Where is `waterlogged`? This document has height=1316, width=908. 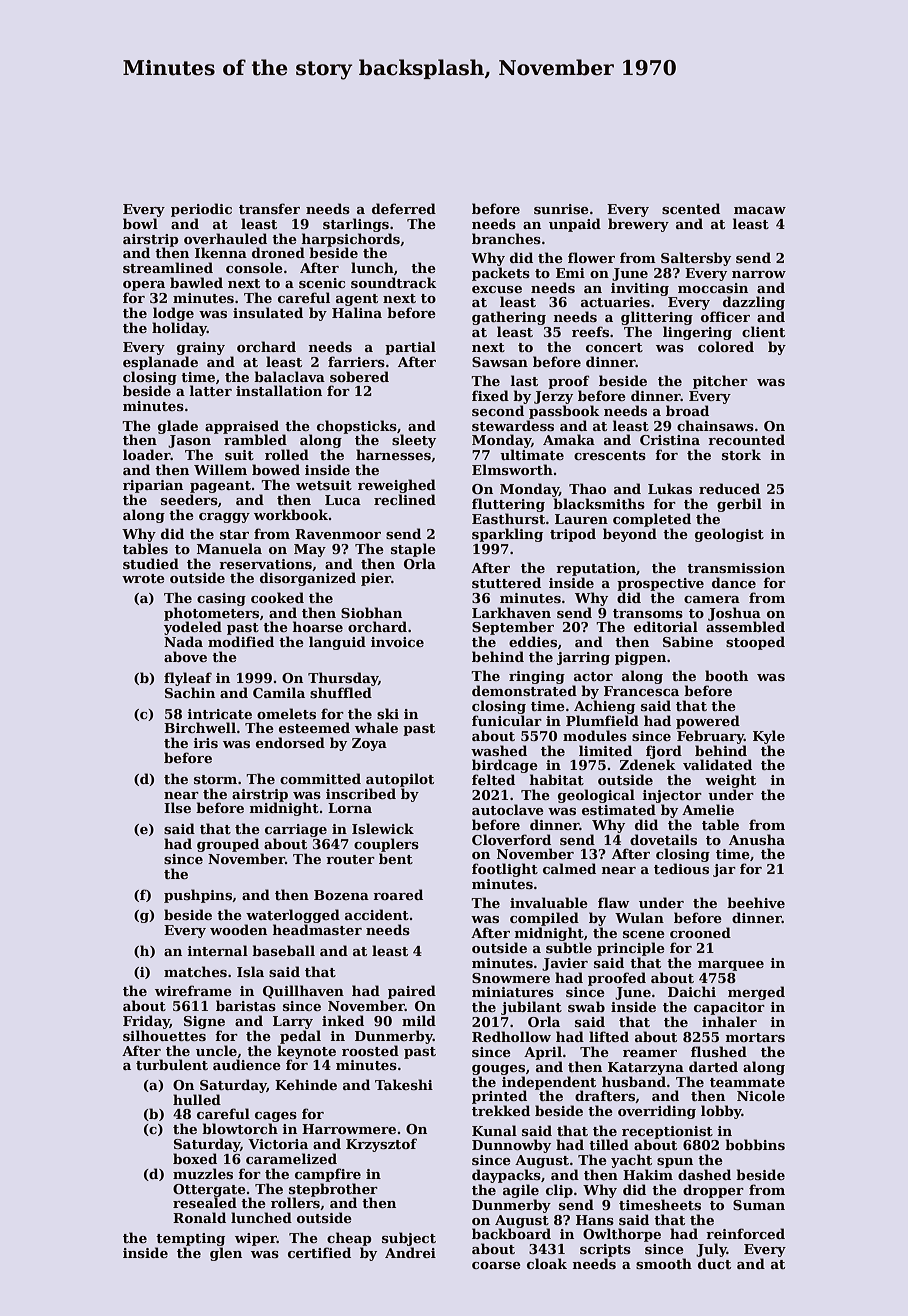 waterlogged is located at coordinates (293, 916).
